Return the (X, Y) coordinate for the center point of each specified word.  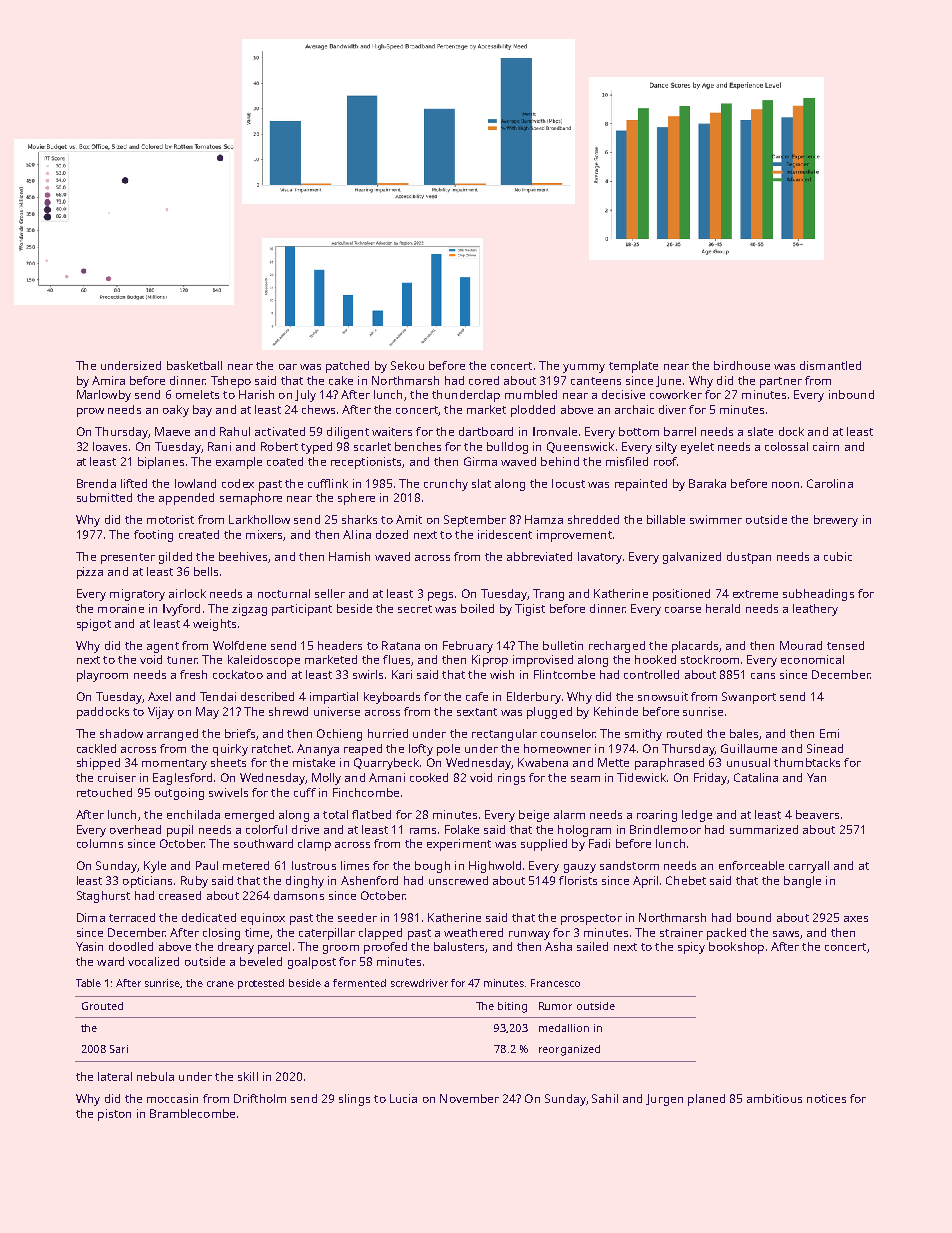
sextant (477, 712)
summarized (764, 829)
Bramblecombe (192, 1113)
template (633, 367)
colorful (266, 829)
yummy (584, 368)
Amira (108, 380)
